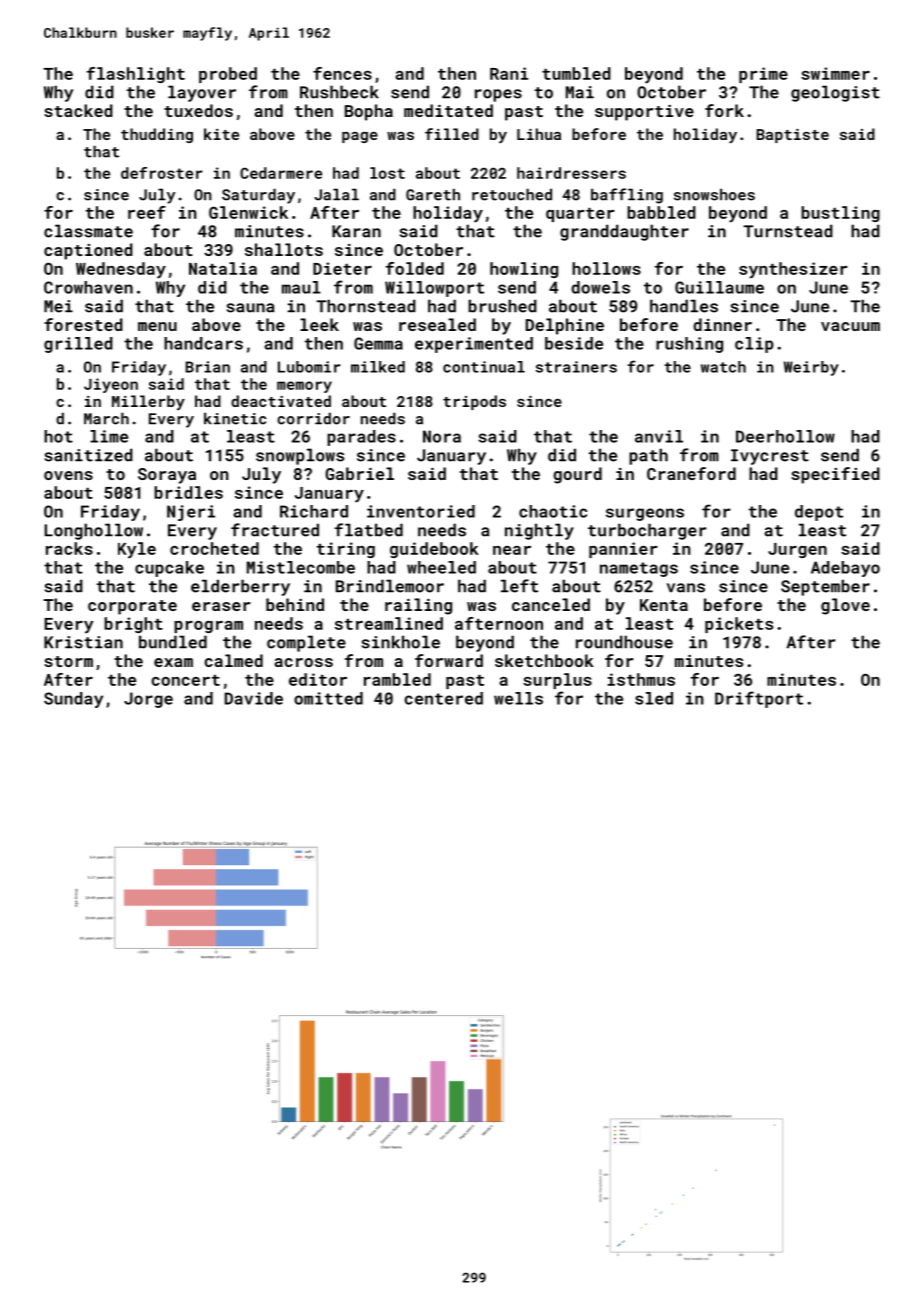  What do you see at coordinates (691, 473) in the page?
I see `Craneford` at bounding box center [691, 473].
